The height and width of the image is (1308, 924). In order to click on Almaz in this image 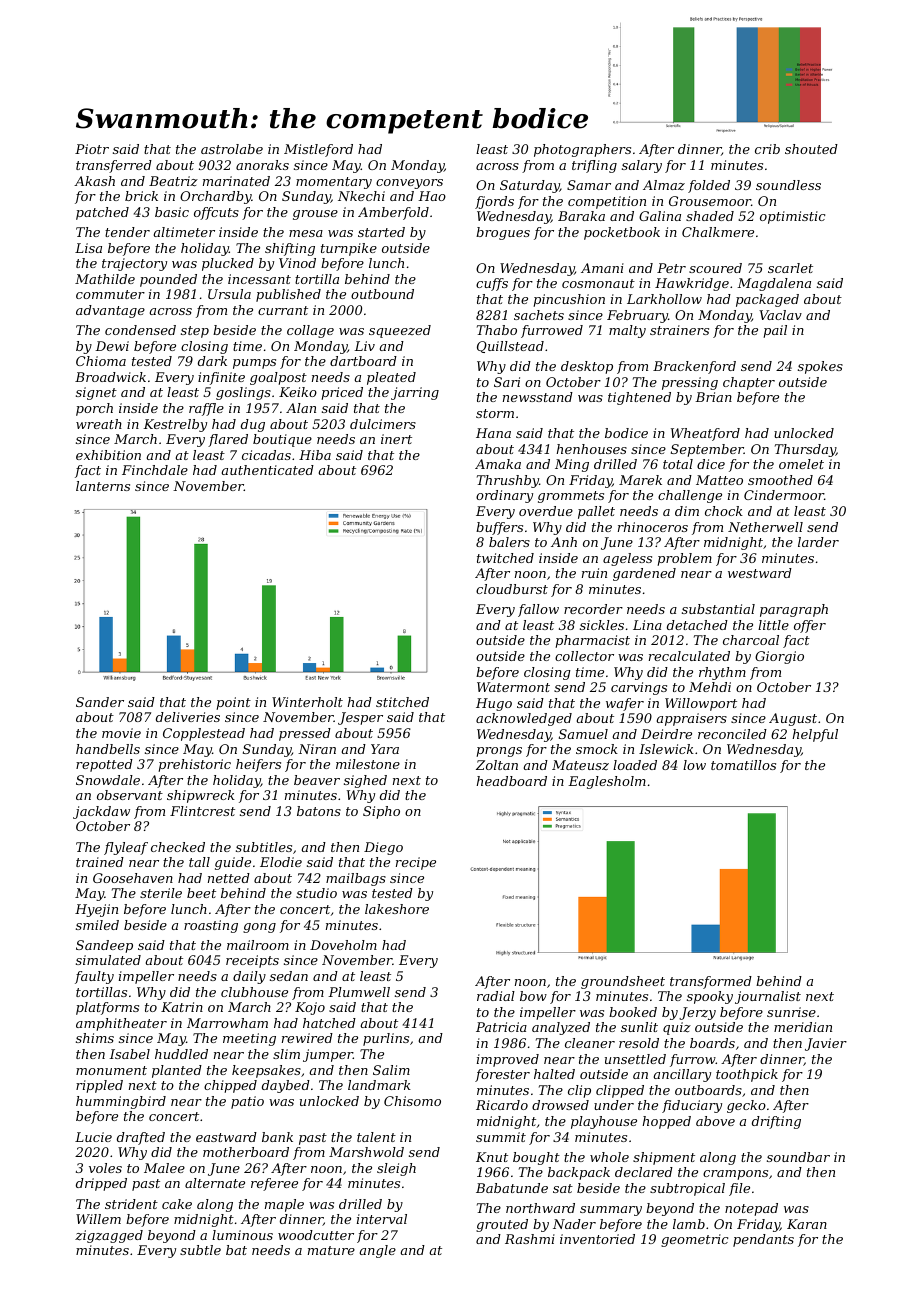, I will do `click(664, 185)`.
